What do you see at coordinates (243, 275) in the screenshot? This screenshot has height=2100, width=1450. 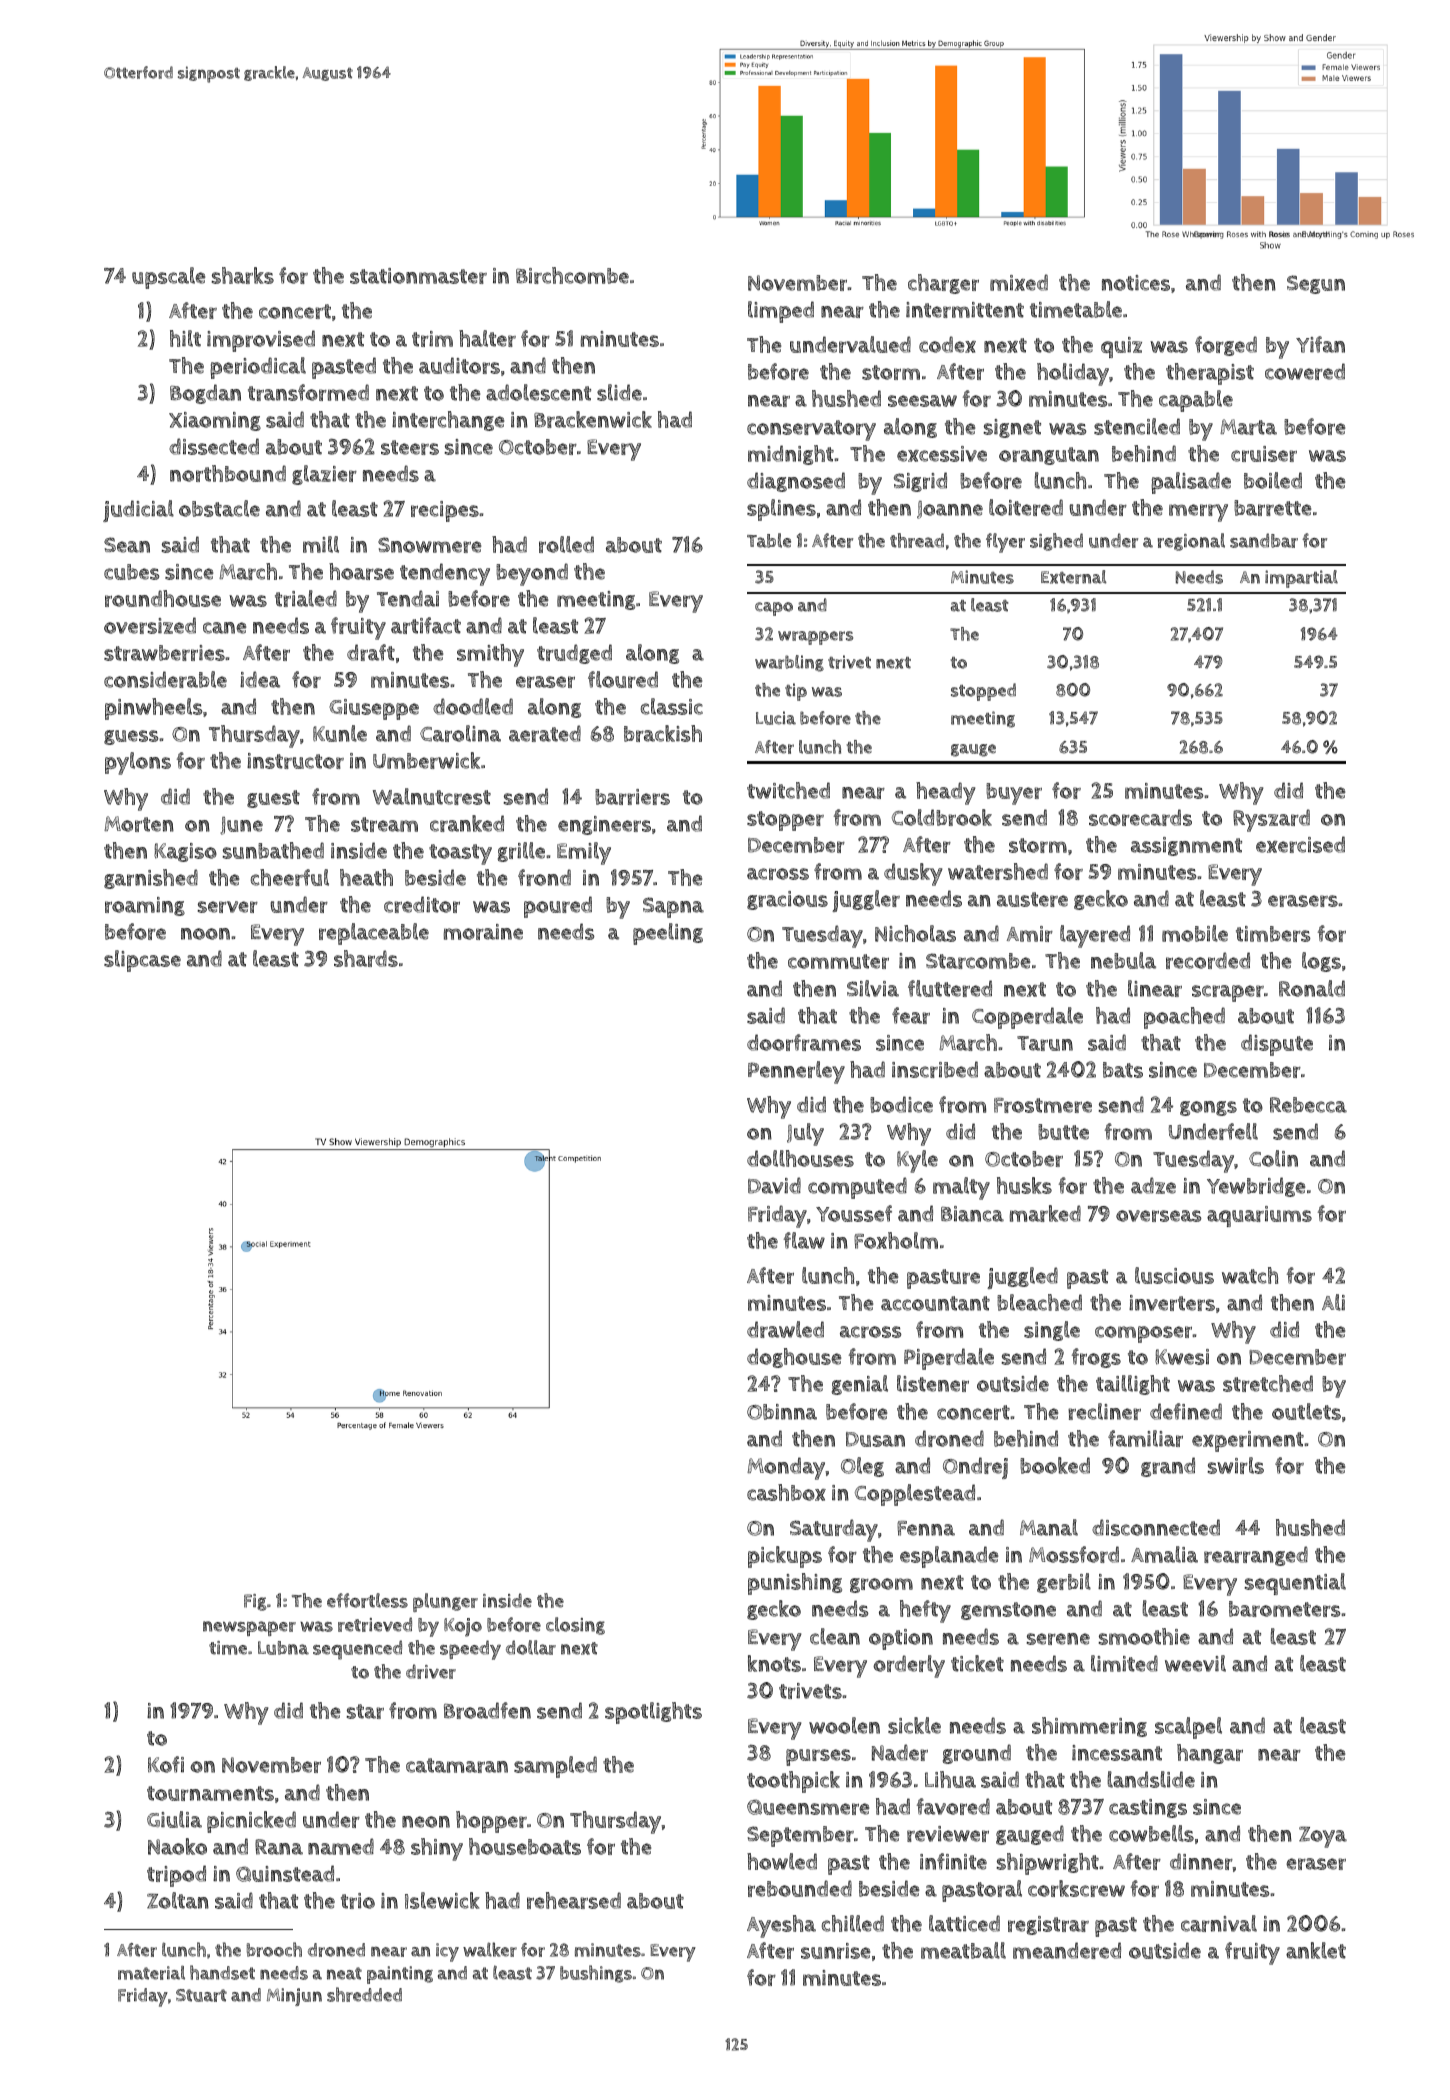 I see `sharks` at bounding box center [243, 275].
